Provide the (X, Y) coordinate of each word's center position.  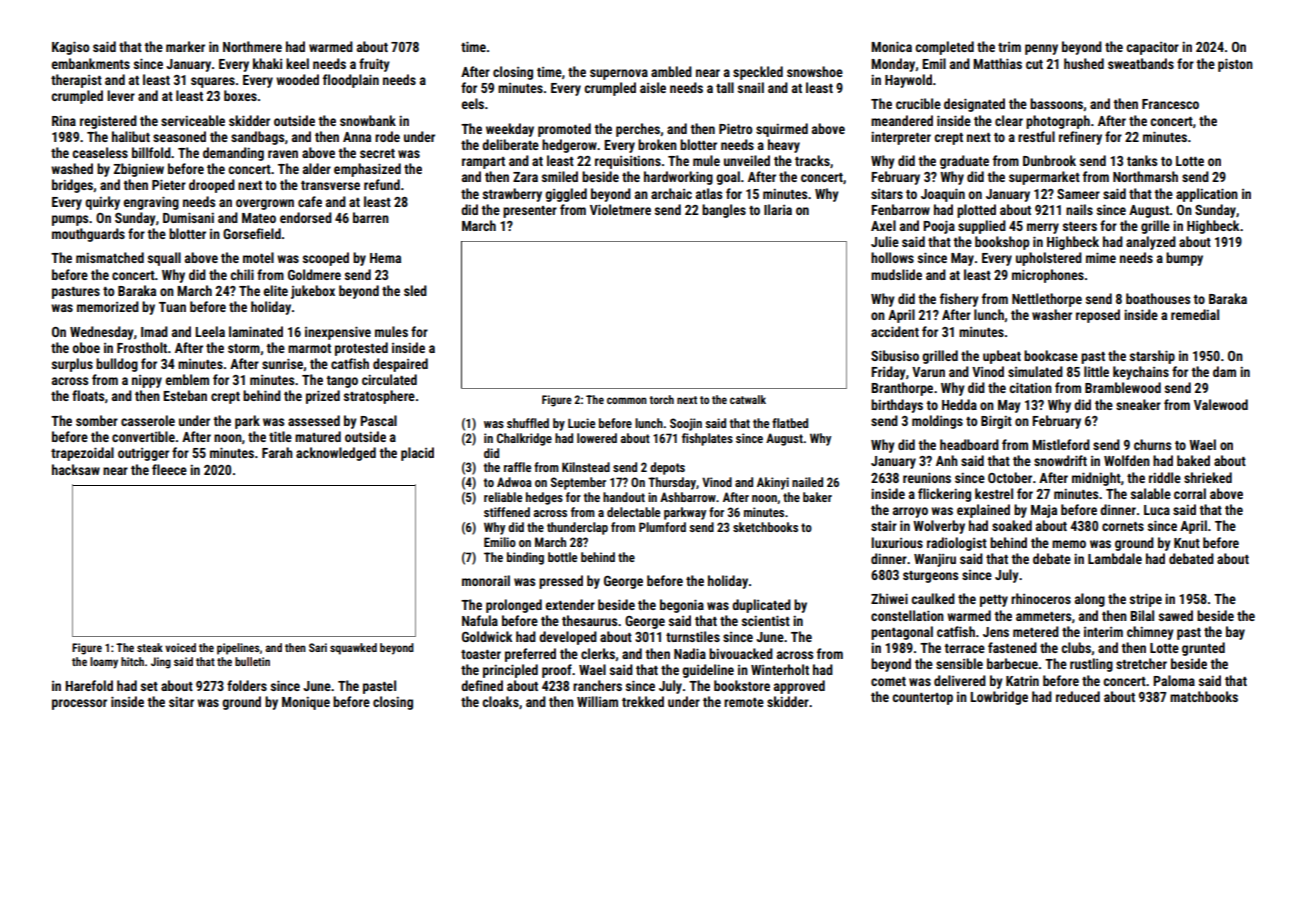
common (627, 400)
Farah (277, 452)
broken (657, 144)
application (1207, 195)
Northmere (252, 46)
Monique (306, 703)
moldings (937, 422)
